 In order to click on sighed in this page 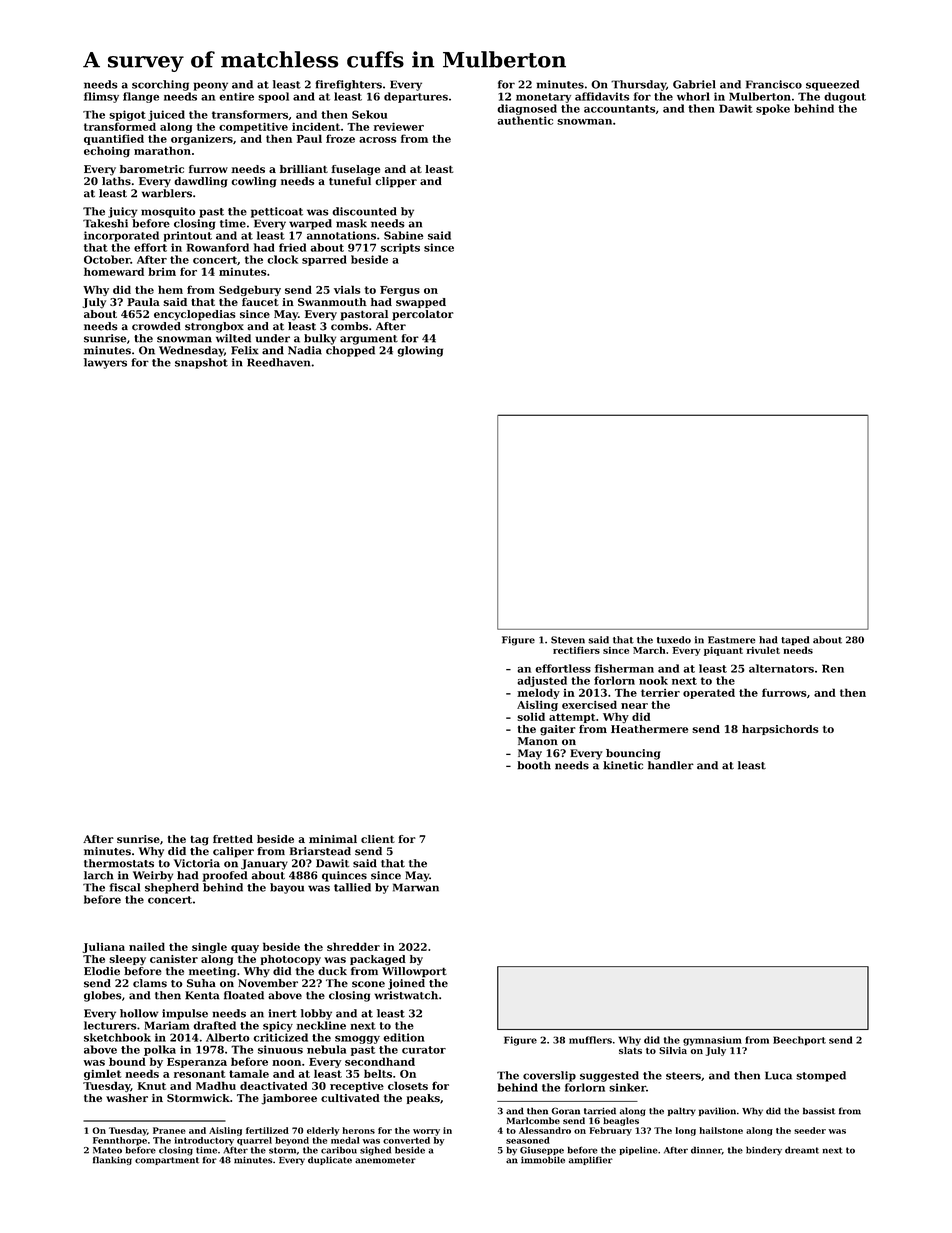, I will do `click(375, 1151)`.
